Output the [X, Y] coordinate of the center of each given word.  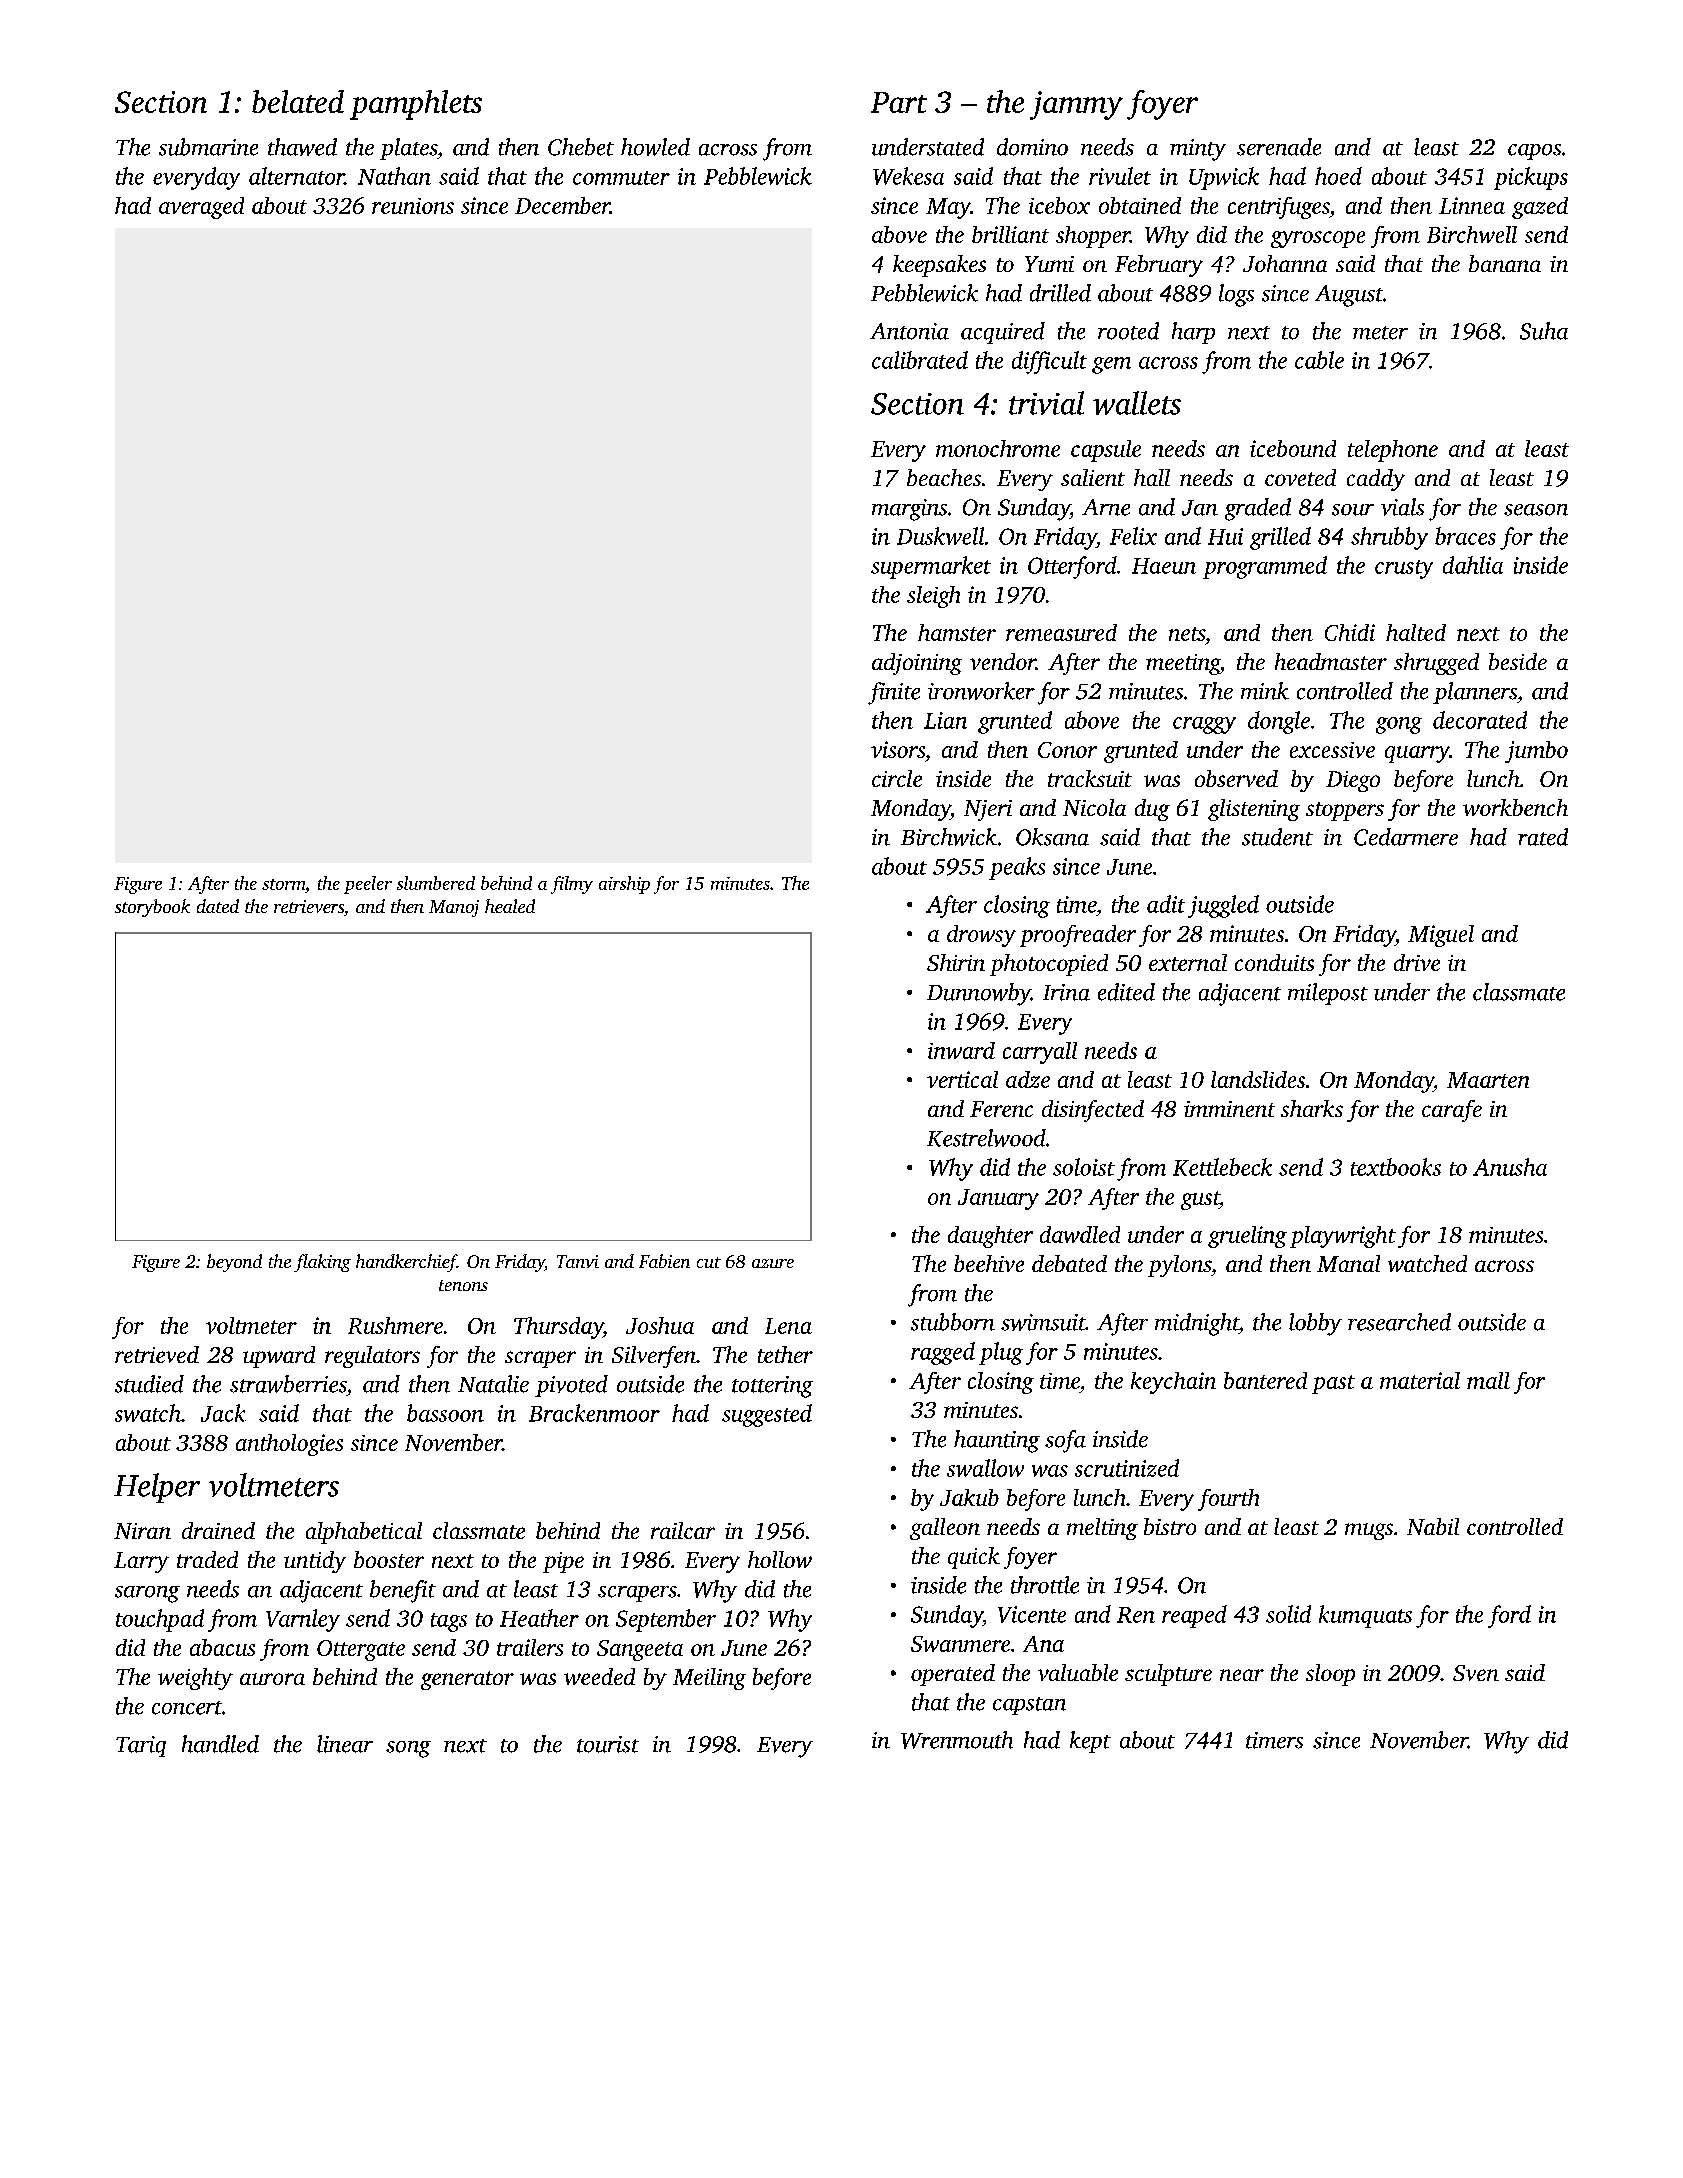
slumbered [436, 883]
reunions [413, 206]
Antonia [909, 331]
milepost [1328, 994]
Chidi [1350, 632]
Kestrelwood [986, 1138]
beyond [234, 1263]
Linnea [1472, 205]
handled [220, 1744]
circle [897, 778]
